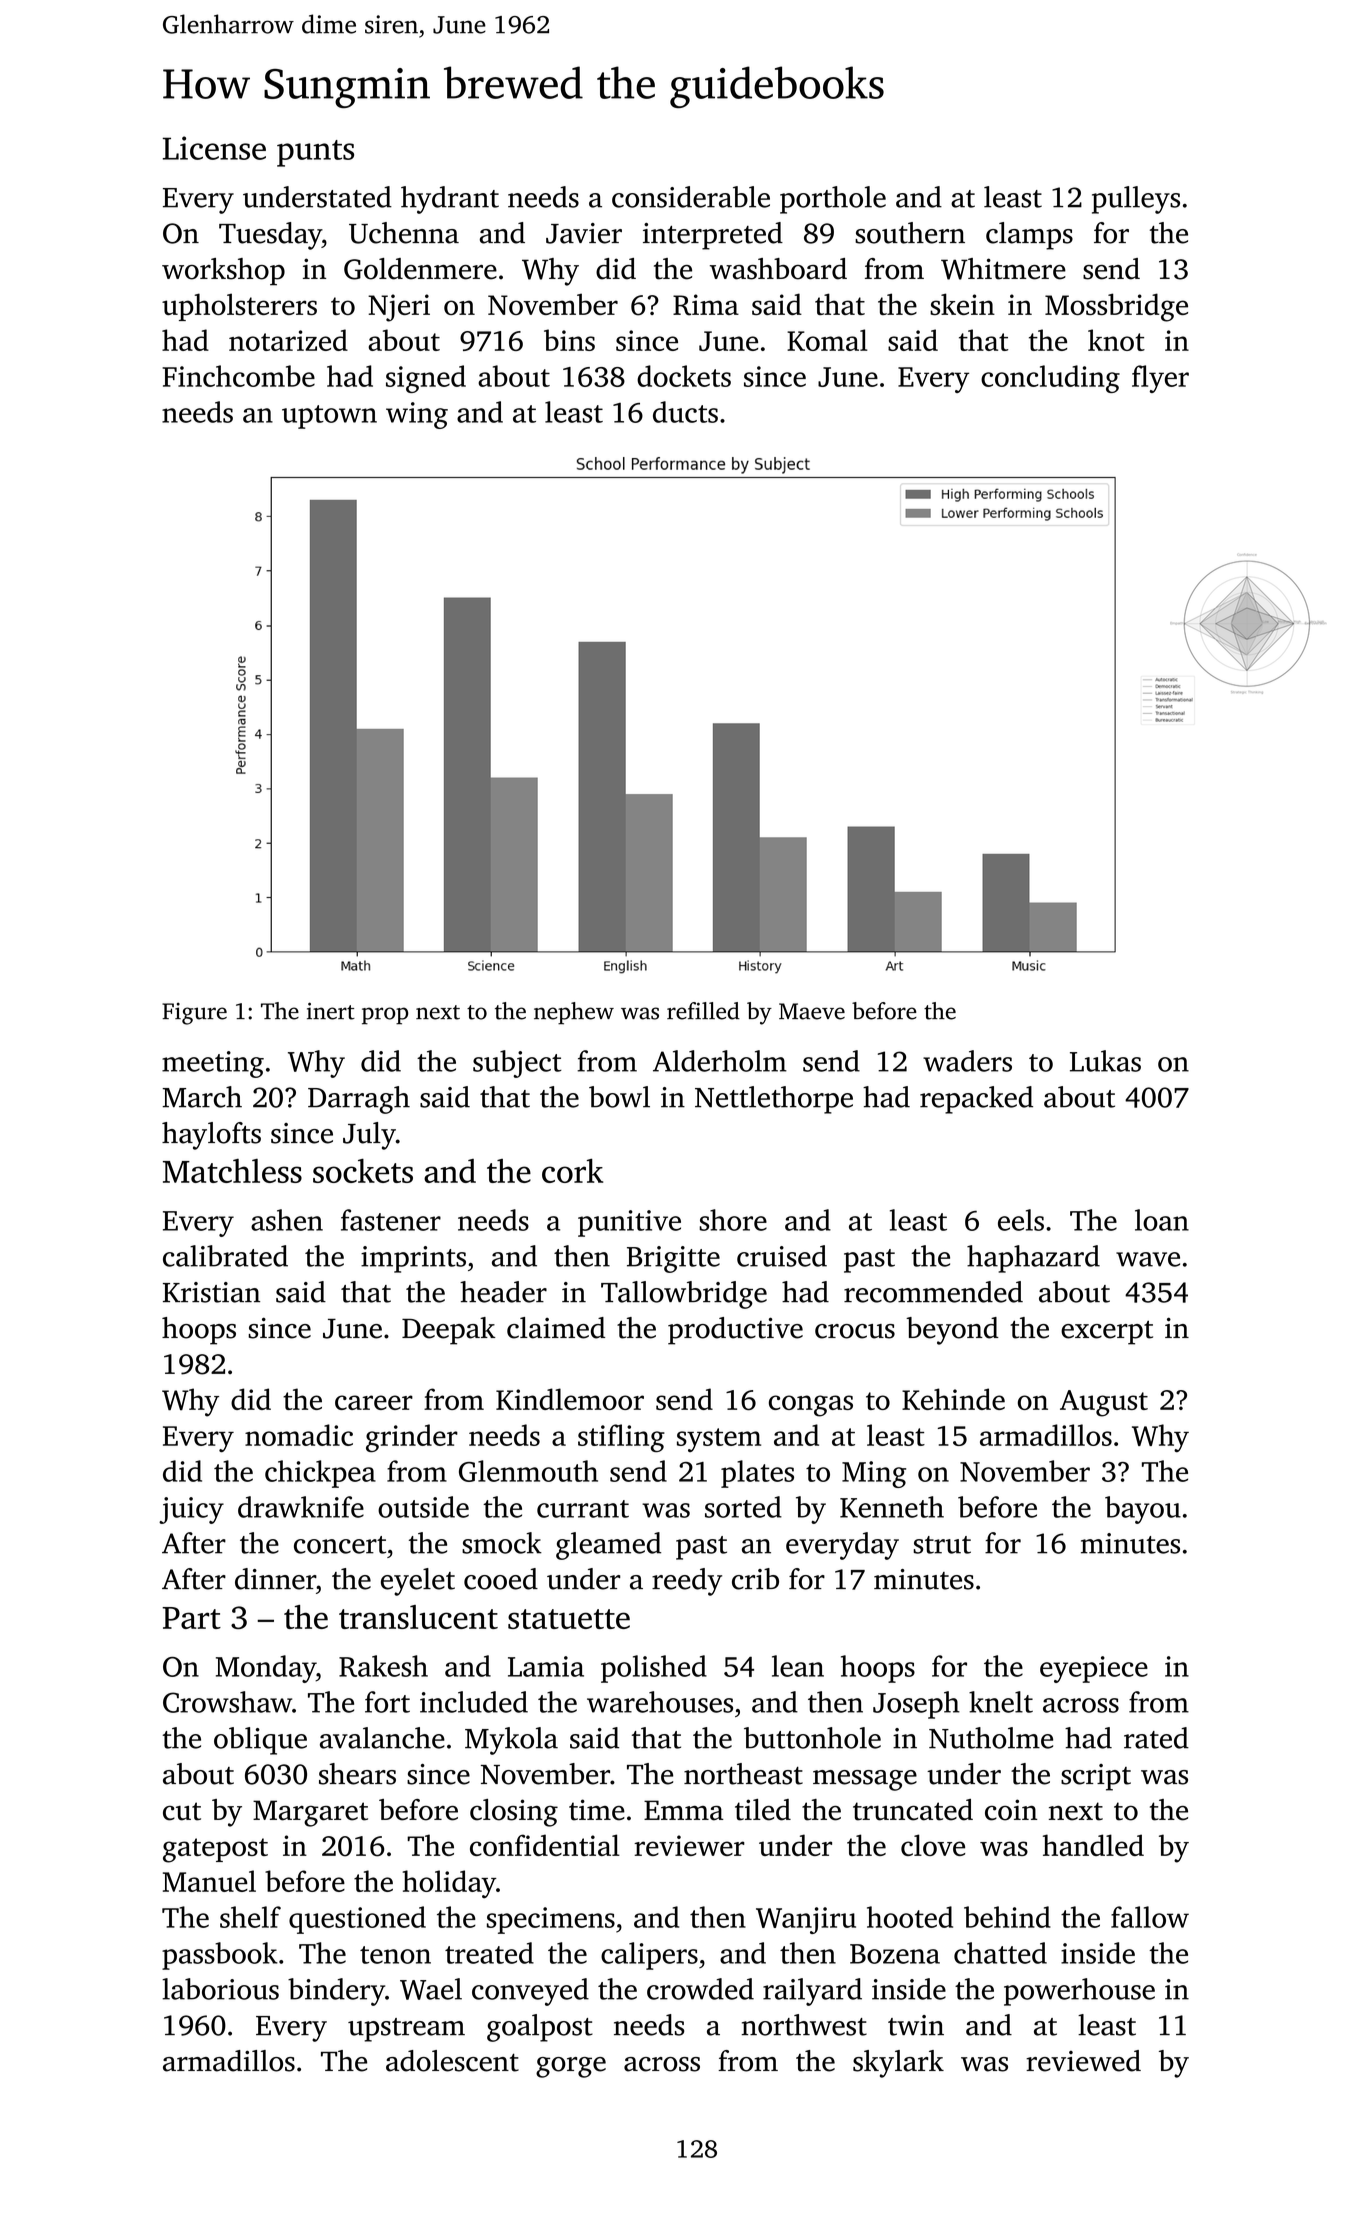 The height and width of the image is (2225, 1351). What do you see at coordinates (812, 1011) in the image?
I see `Maeve` at bounding box center [812, 1011].
